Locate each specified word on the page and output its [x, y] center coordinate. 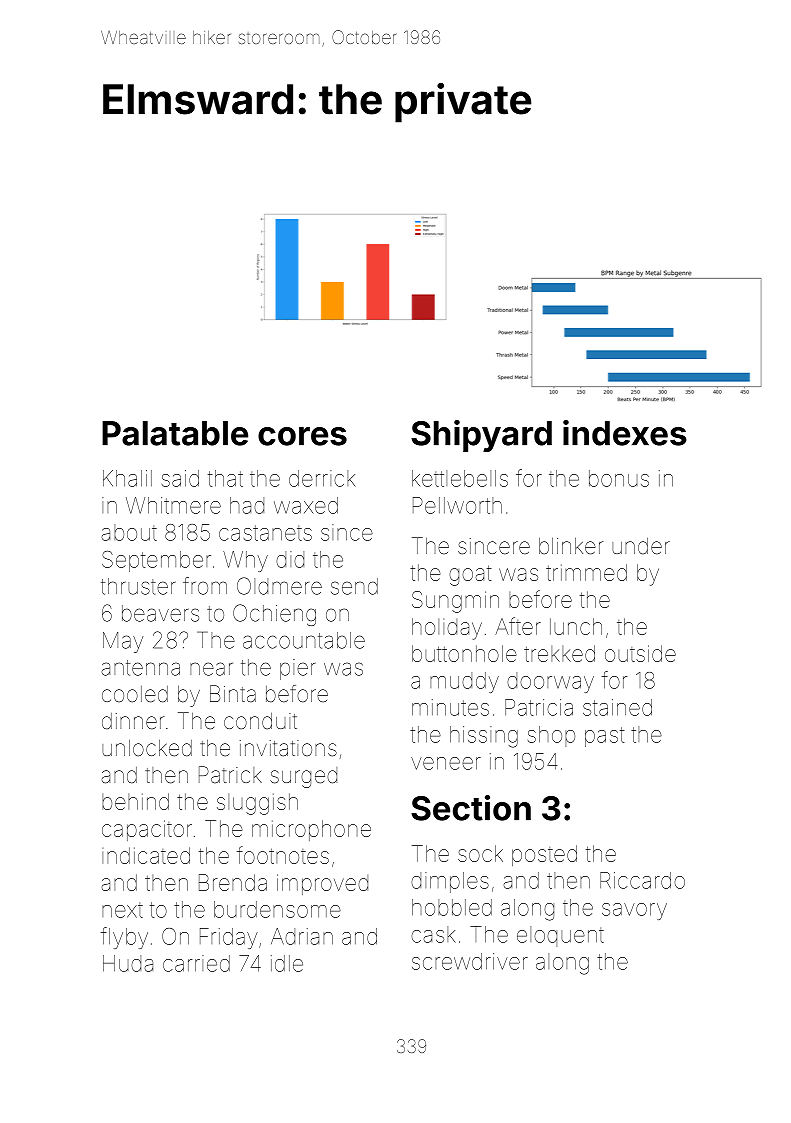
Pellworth [457, 505]
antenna [141, 668]
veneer [446, 763]
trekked [559, 653]
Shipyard [481, 436]
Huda [128, 963]
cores [302, 436]
